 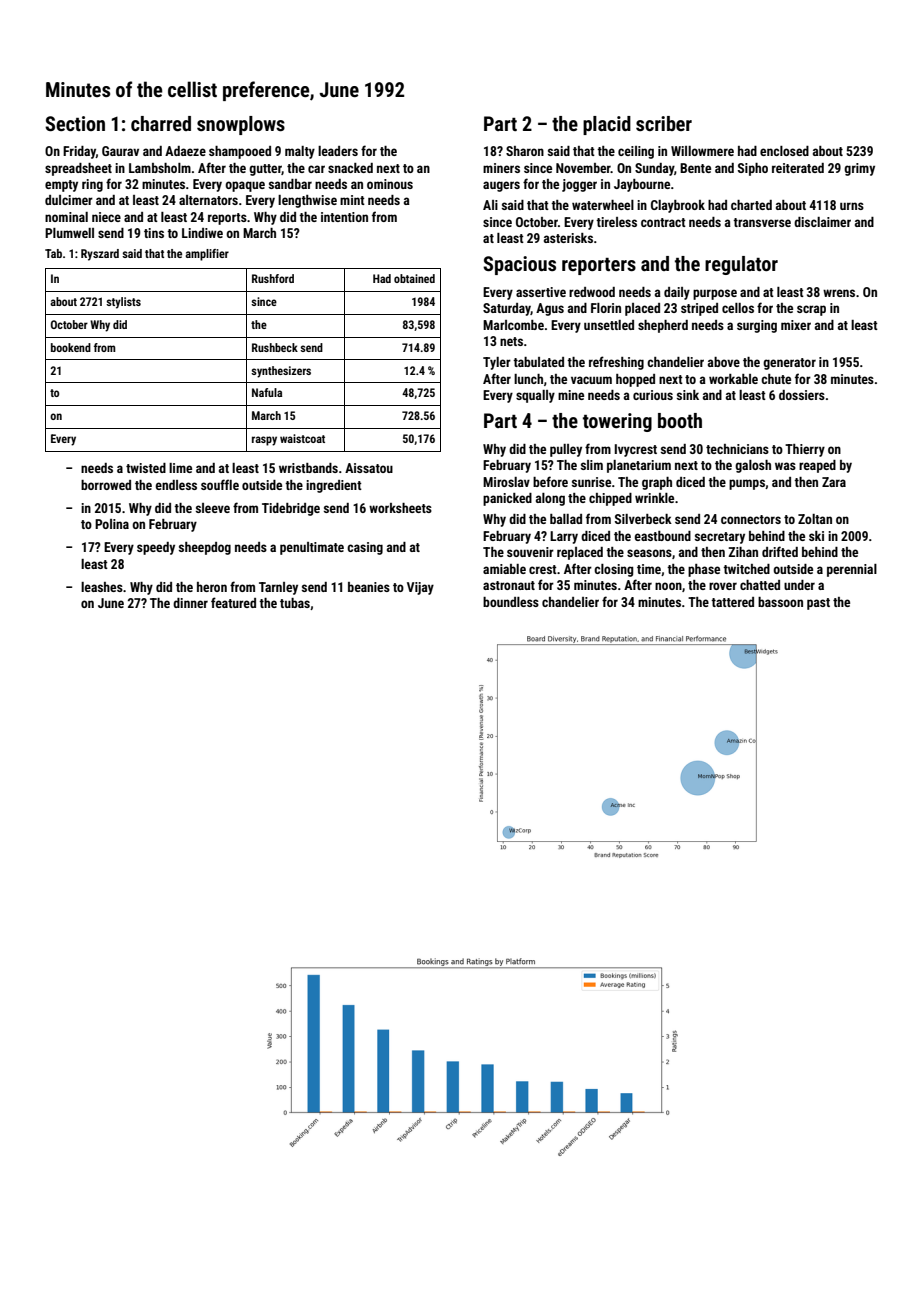 I want to click on borrowed, so click(x=106, y=485).
